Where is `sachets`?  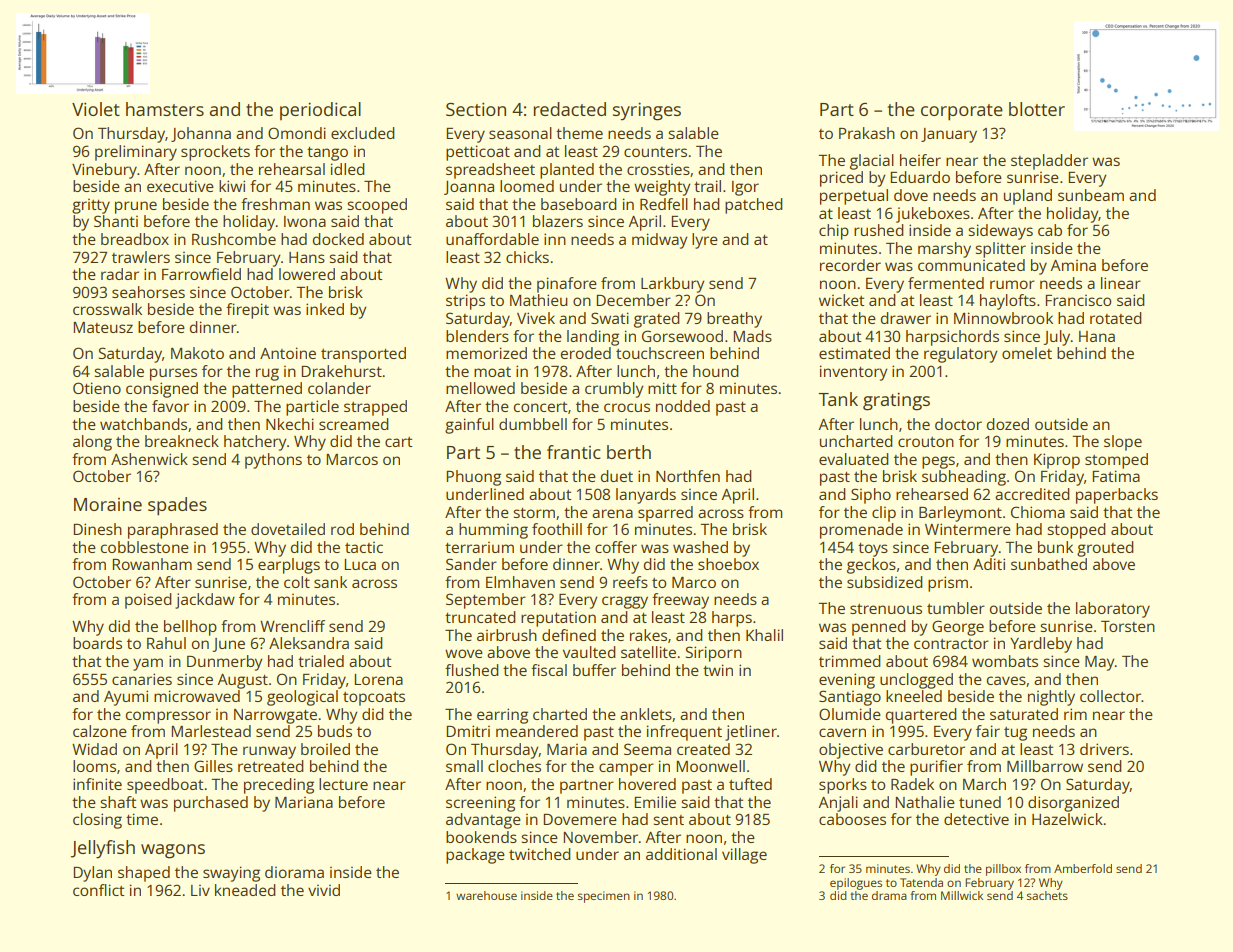 sachets is located at coordinates (1047, 895).
